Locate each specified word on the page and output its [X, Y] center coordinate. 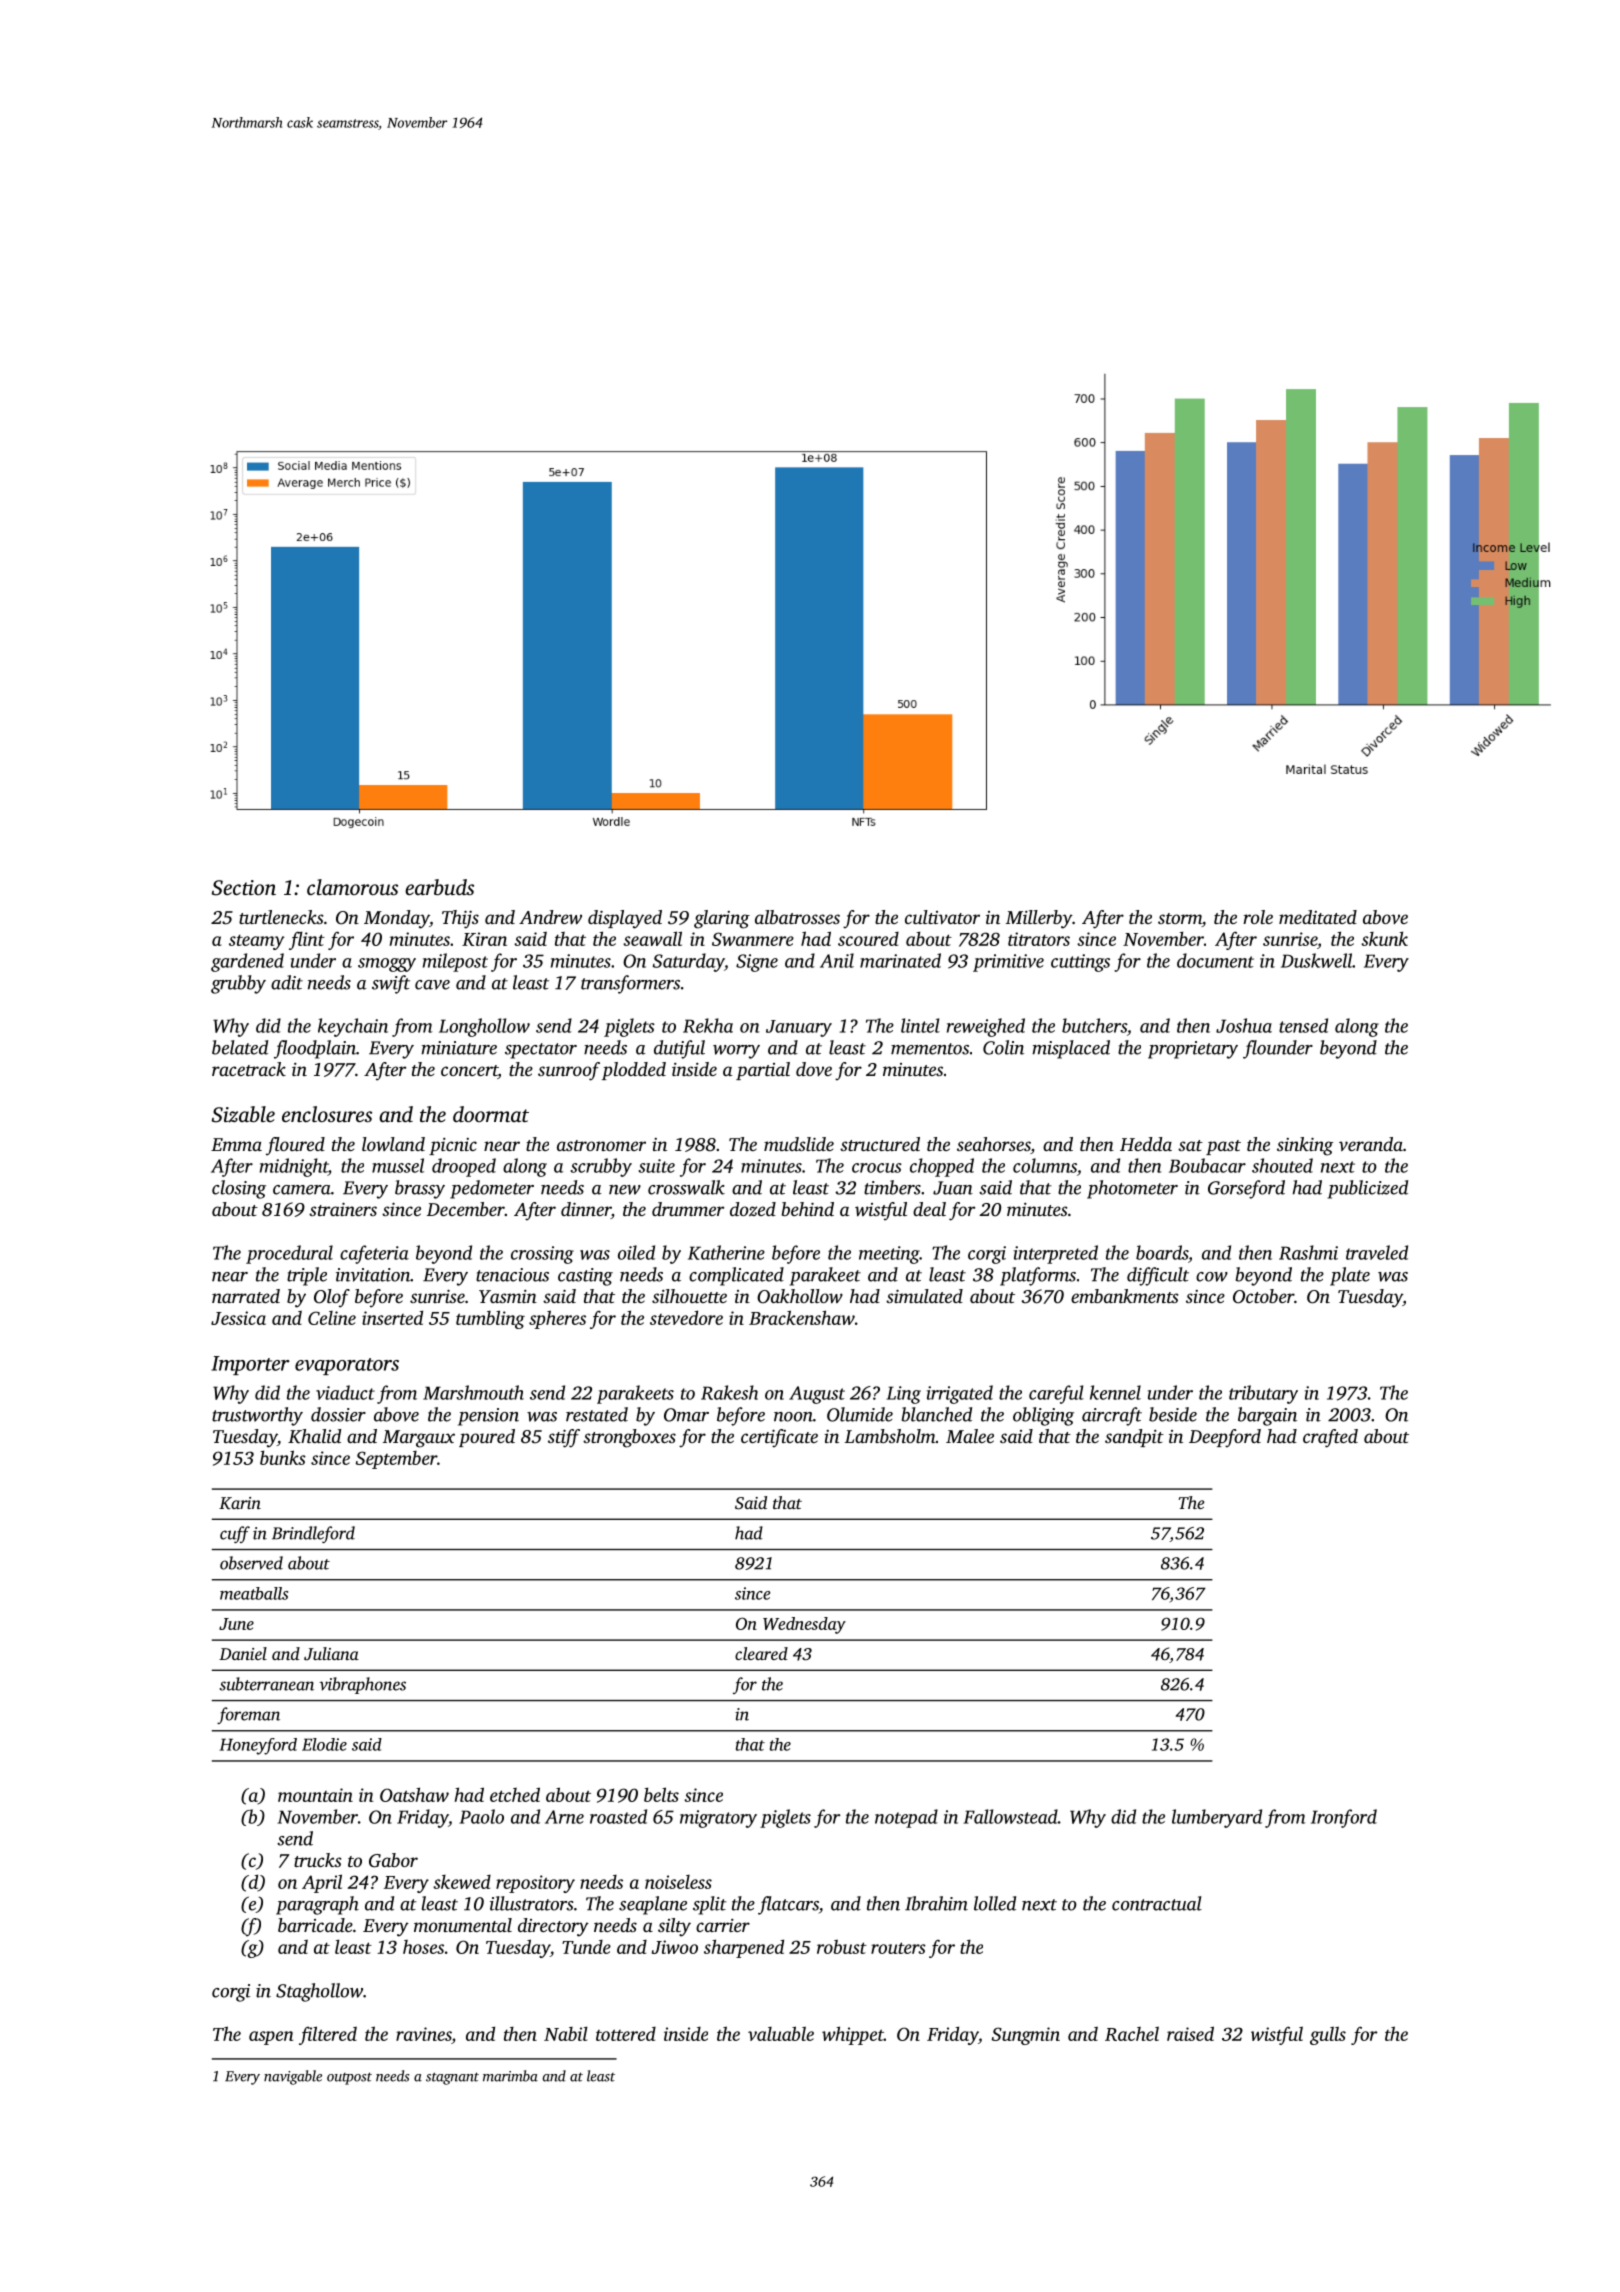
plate [1350, 1276]
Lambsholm [890, 1436]
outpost [349, 2078]
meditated [1318, 917]
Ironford [1344, 1818]
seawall [652, 938]
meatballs [254, 1593]
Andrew [550, 917]
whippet [853, 2035]
